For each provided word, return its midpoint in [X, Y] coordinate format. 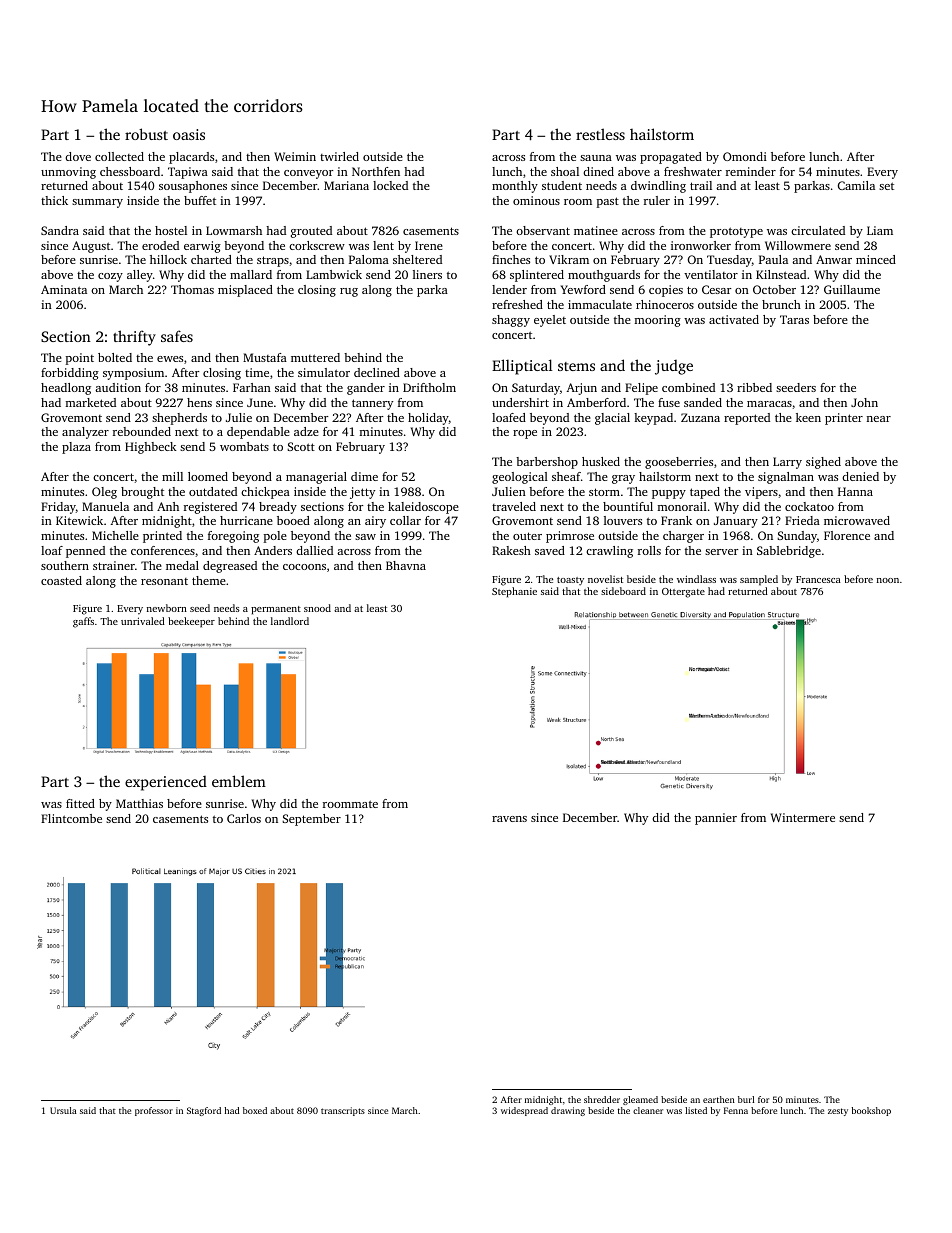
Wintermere [803, 817]
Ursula [63, 1110]
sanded [703, 402]
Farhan [252, 387]
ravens [509, 819]
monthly [515, 187]
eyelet [550, 321]
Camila [856, 185]
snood [317, 608]
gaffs [83, 622]
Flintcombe [71, 818]
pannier [716, 819]
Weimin [295, 156]
